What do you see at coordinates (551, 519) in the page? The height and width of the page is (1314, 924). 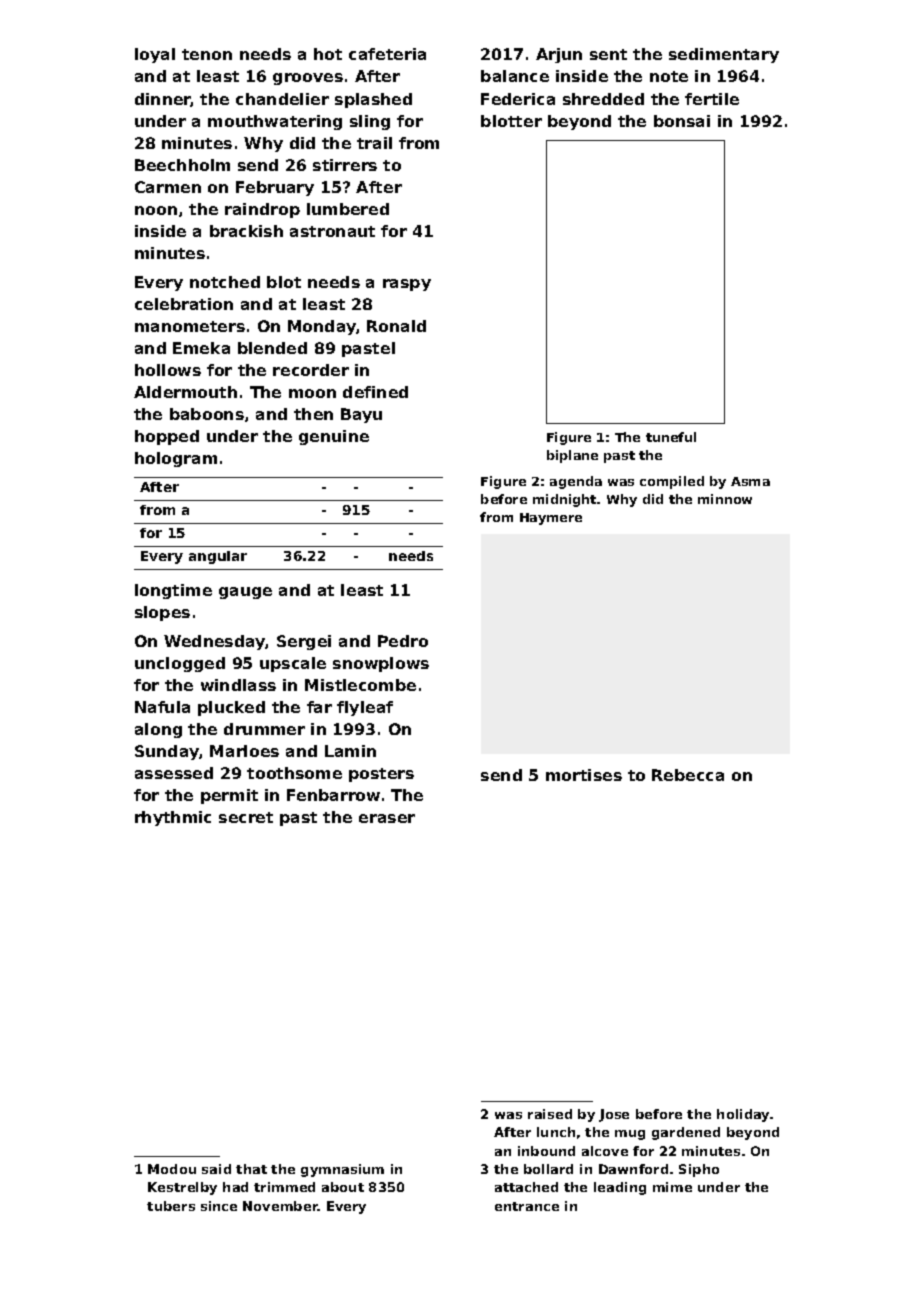 I see `Haymere` at bounding box center [551, 519].
